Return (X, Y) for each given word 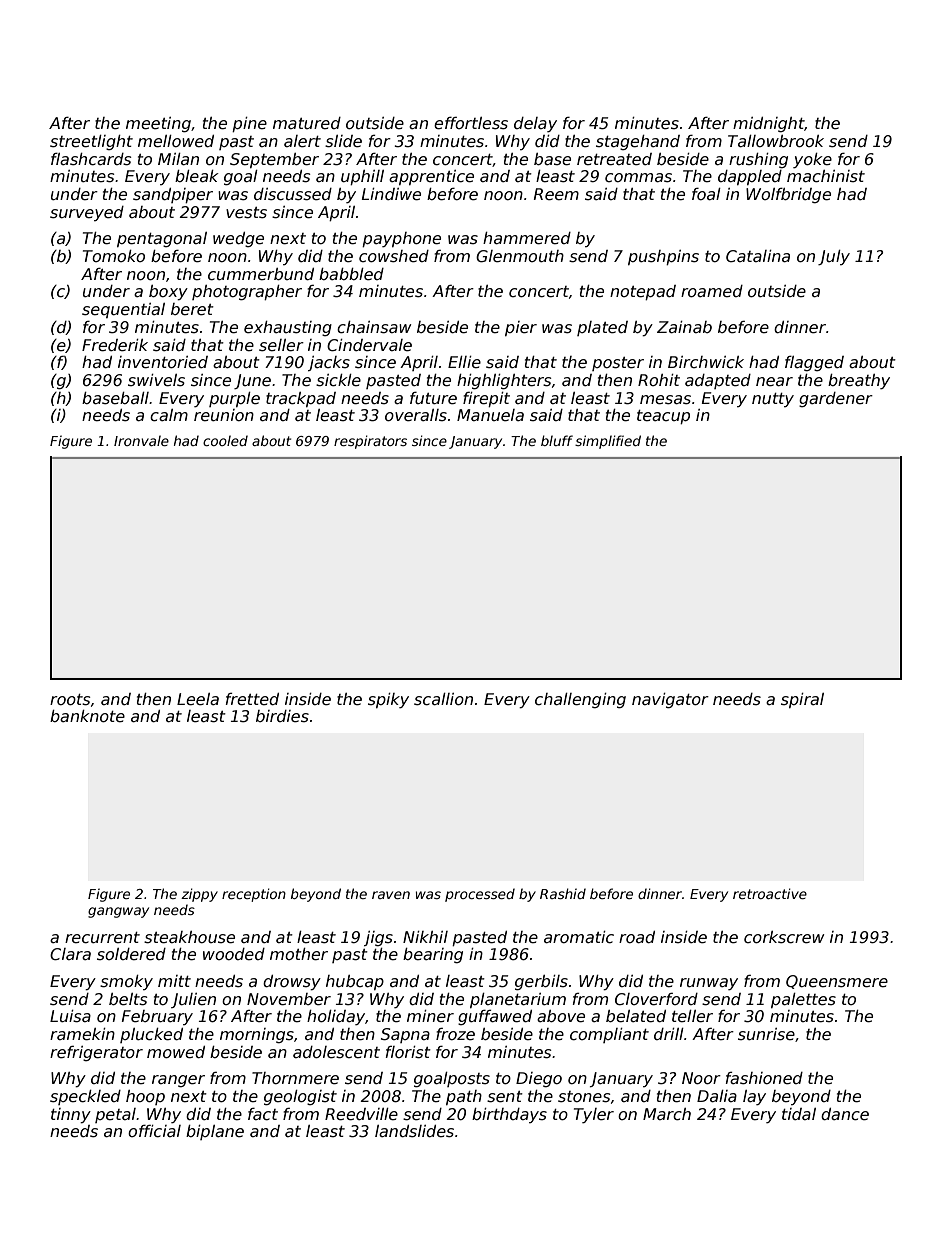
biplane (215, 1132)
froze (455, 1034)
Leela (198, 699)
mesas (665, 400)
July (834, 257)
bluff (557, 440)
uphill (362, 177)
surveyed (87, 213)
